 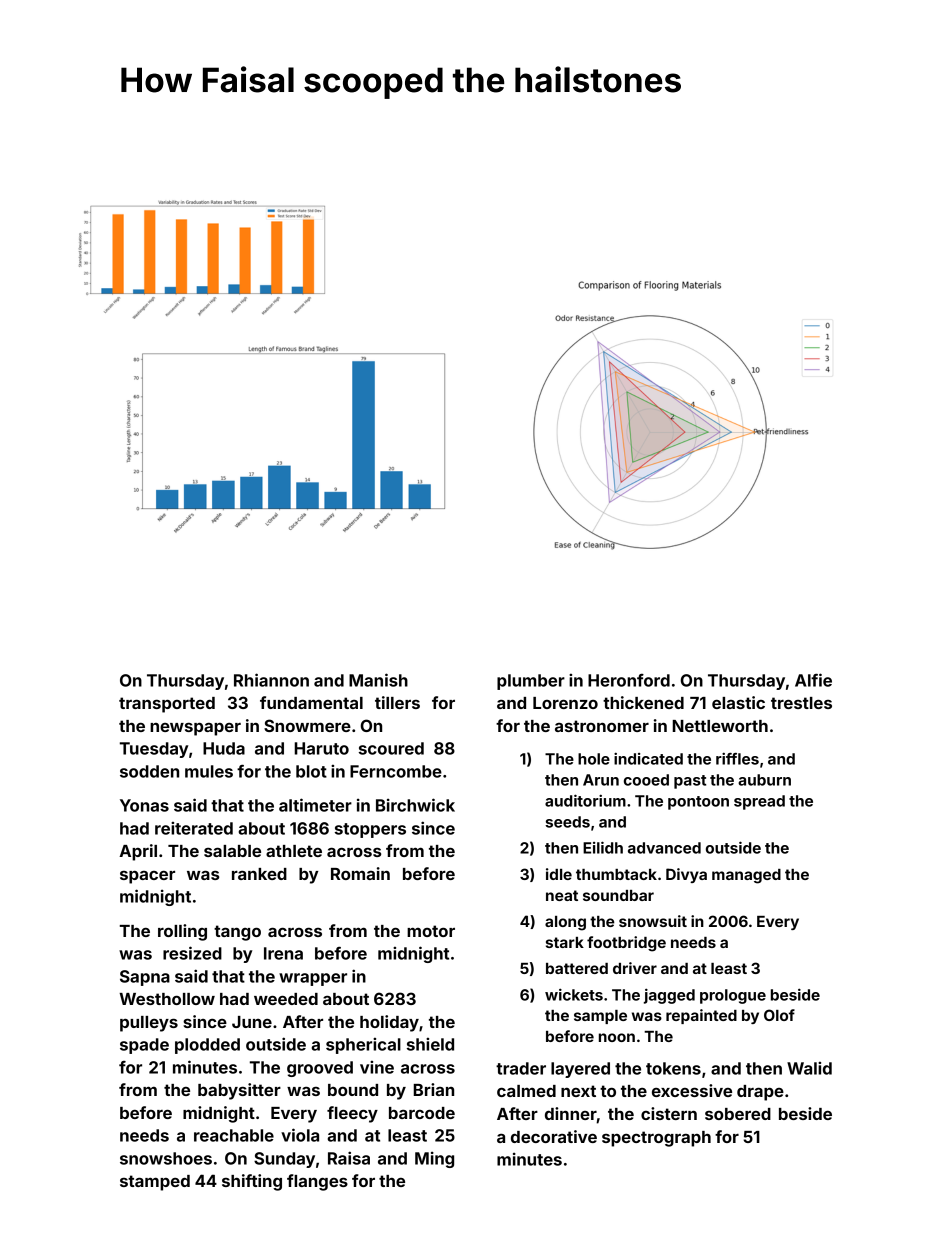 What do you see at coordinates (603, 847) in the page?
I see `Eilidh` at bounding box center [603, 847].
